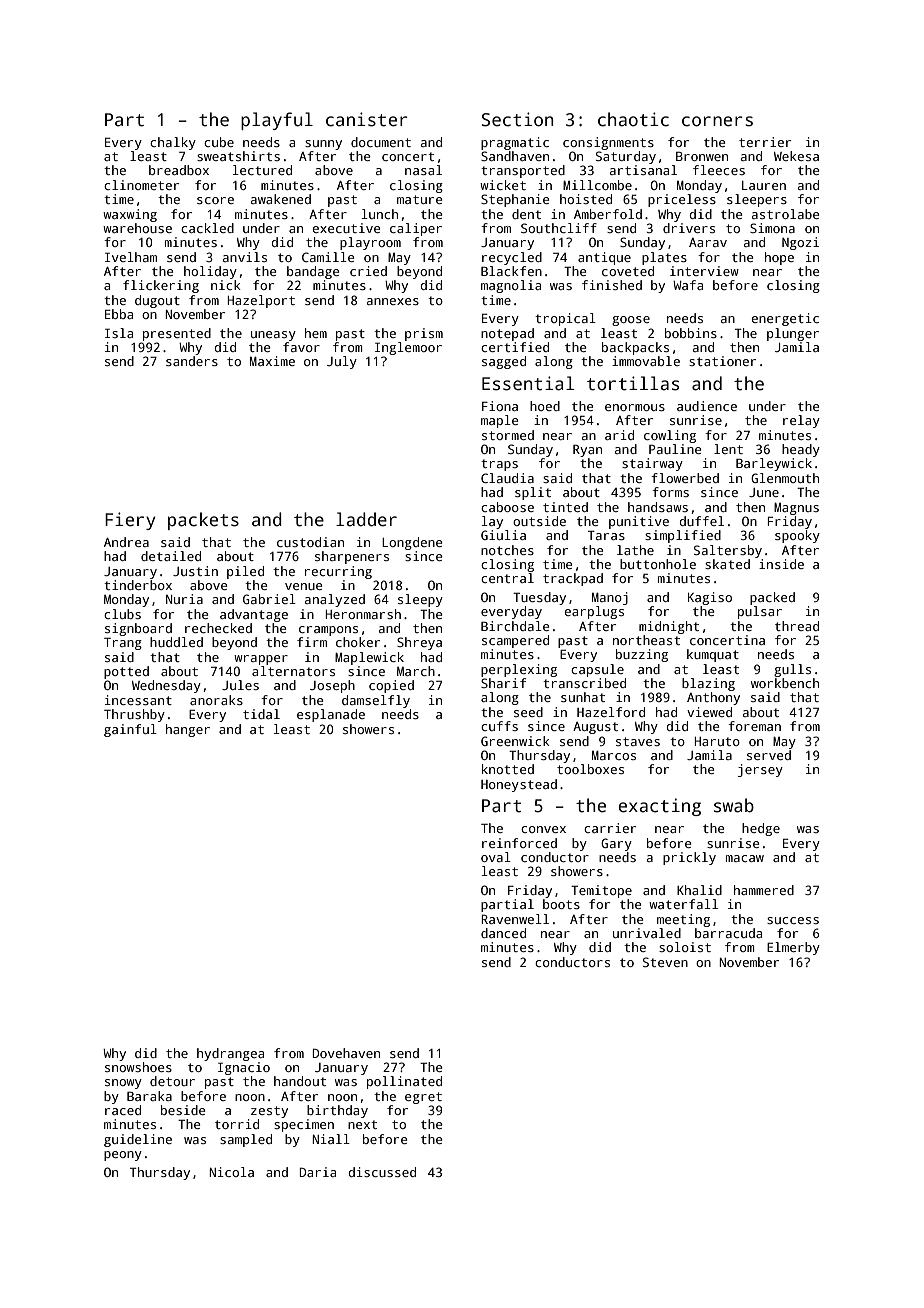 This screenshot has height=1308, width=924. What do you see at coordinates (231, 1172) in the screenshot?
I see `Nicola` at bounding box center [231, 1172].
